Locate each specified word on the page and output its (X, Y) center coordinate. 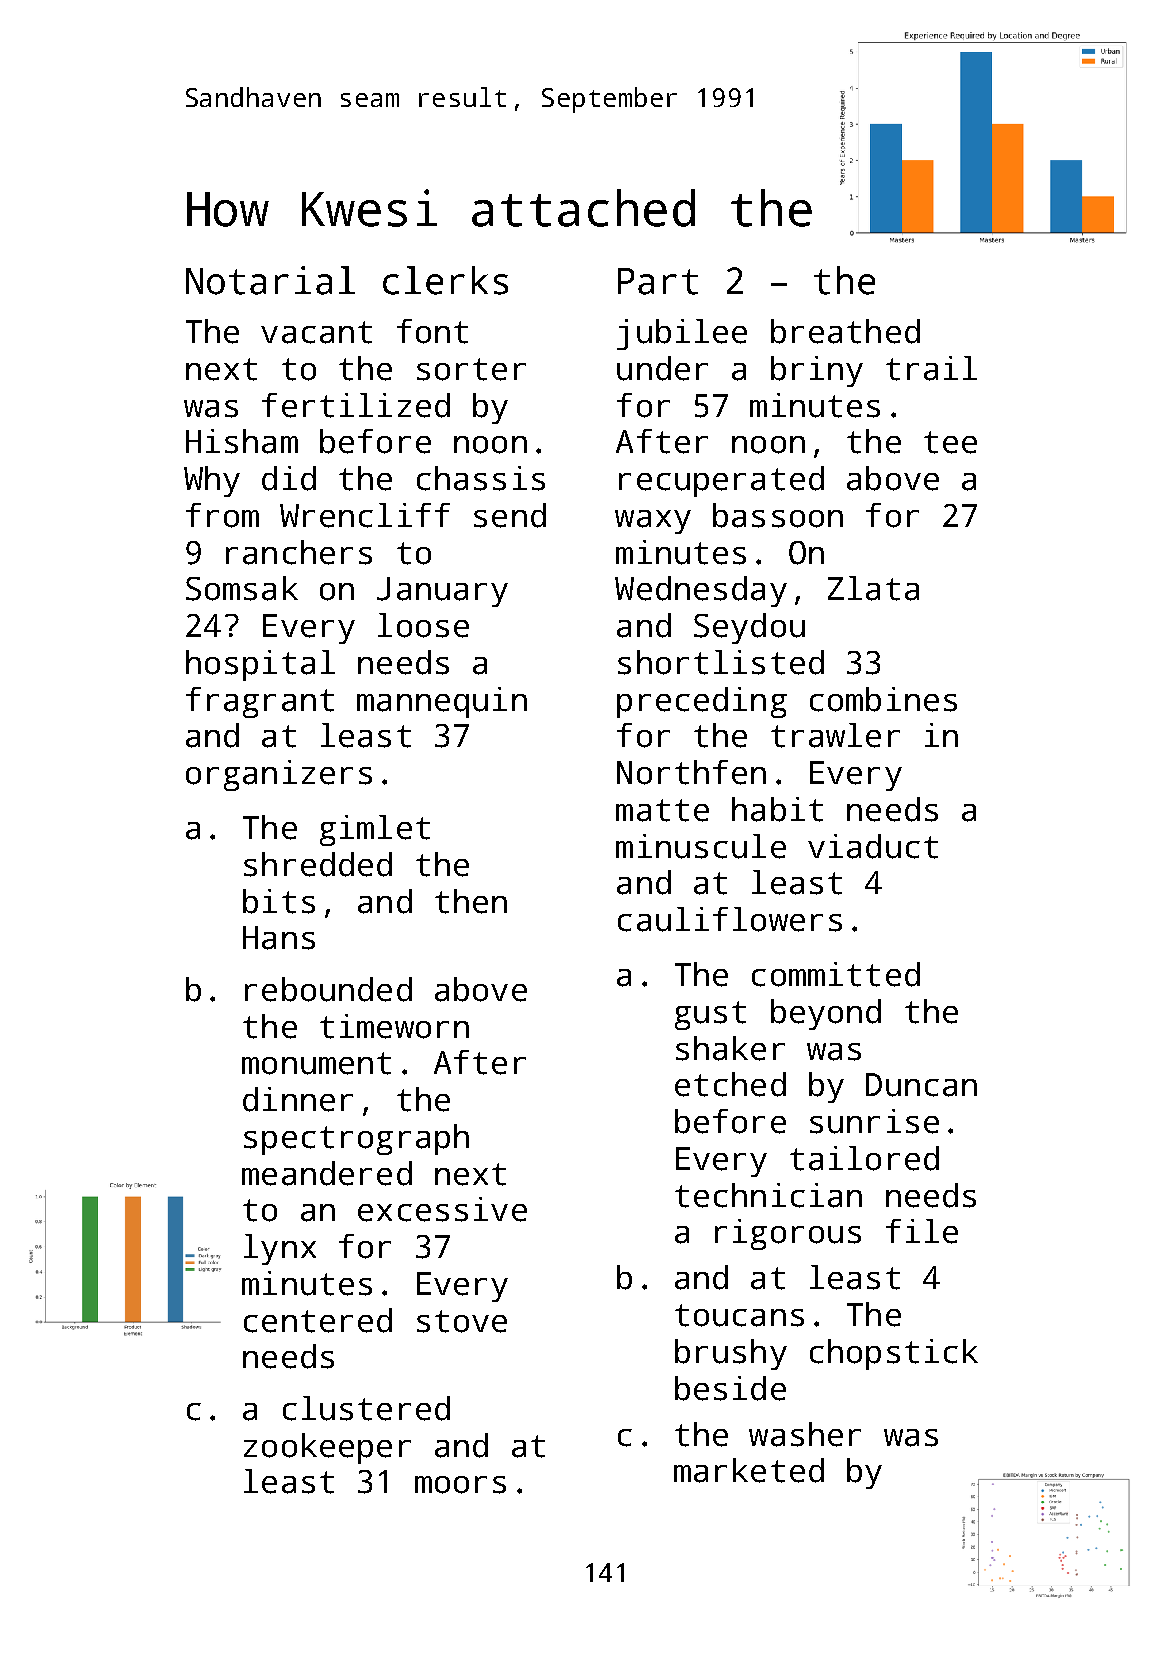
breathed (845, 331)
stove (462, 1321)
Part (658, 281)
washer (805, 1434)
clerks (445, 280)
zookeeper (327, 1448)
